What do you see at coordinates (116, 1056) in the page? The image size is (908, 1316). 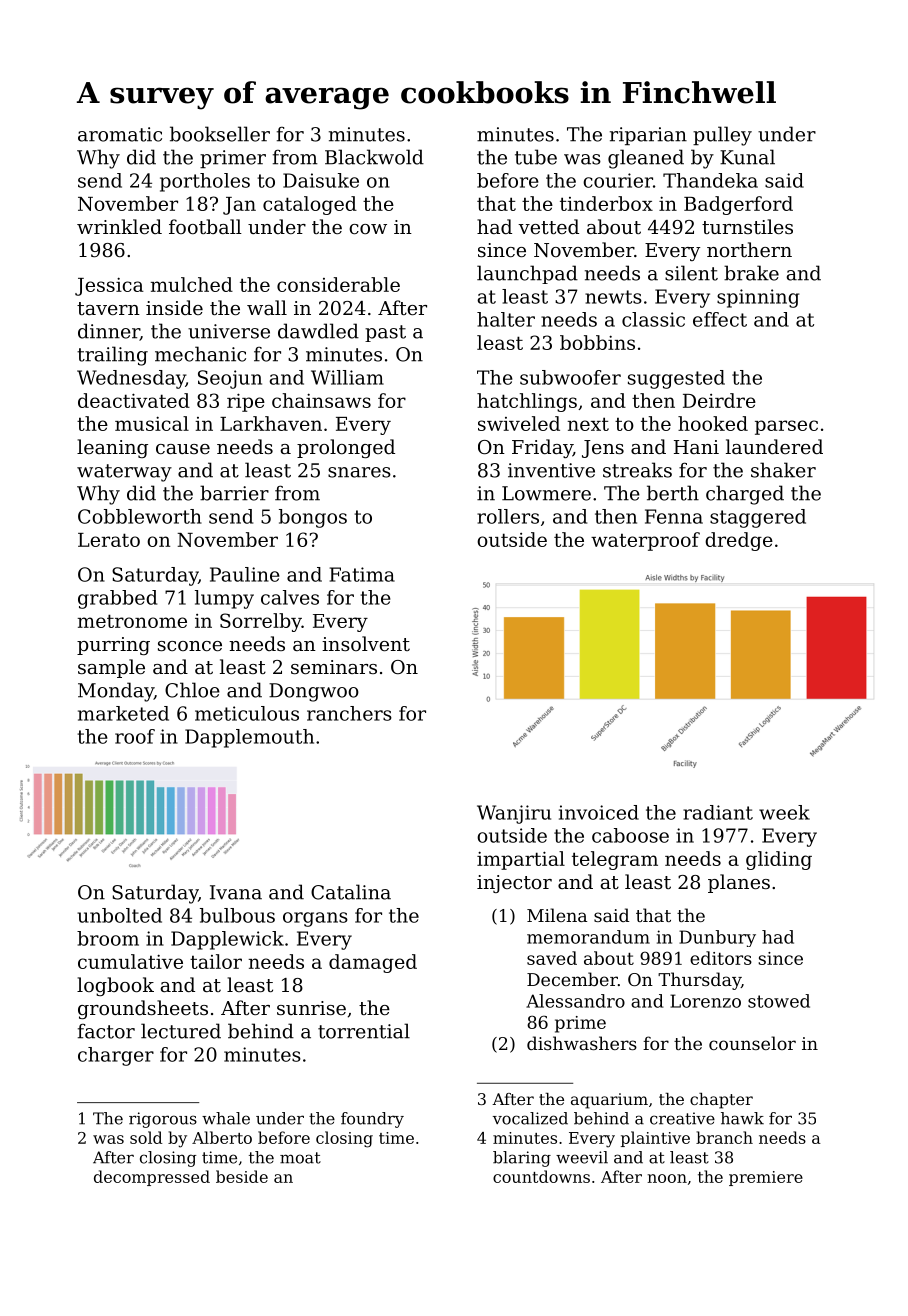 I see `charger` at bounding box center [116, 1056].
